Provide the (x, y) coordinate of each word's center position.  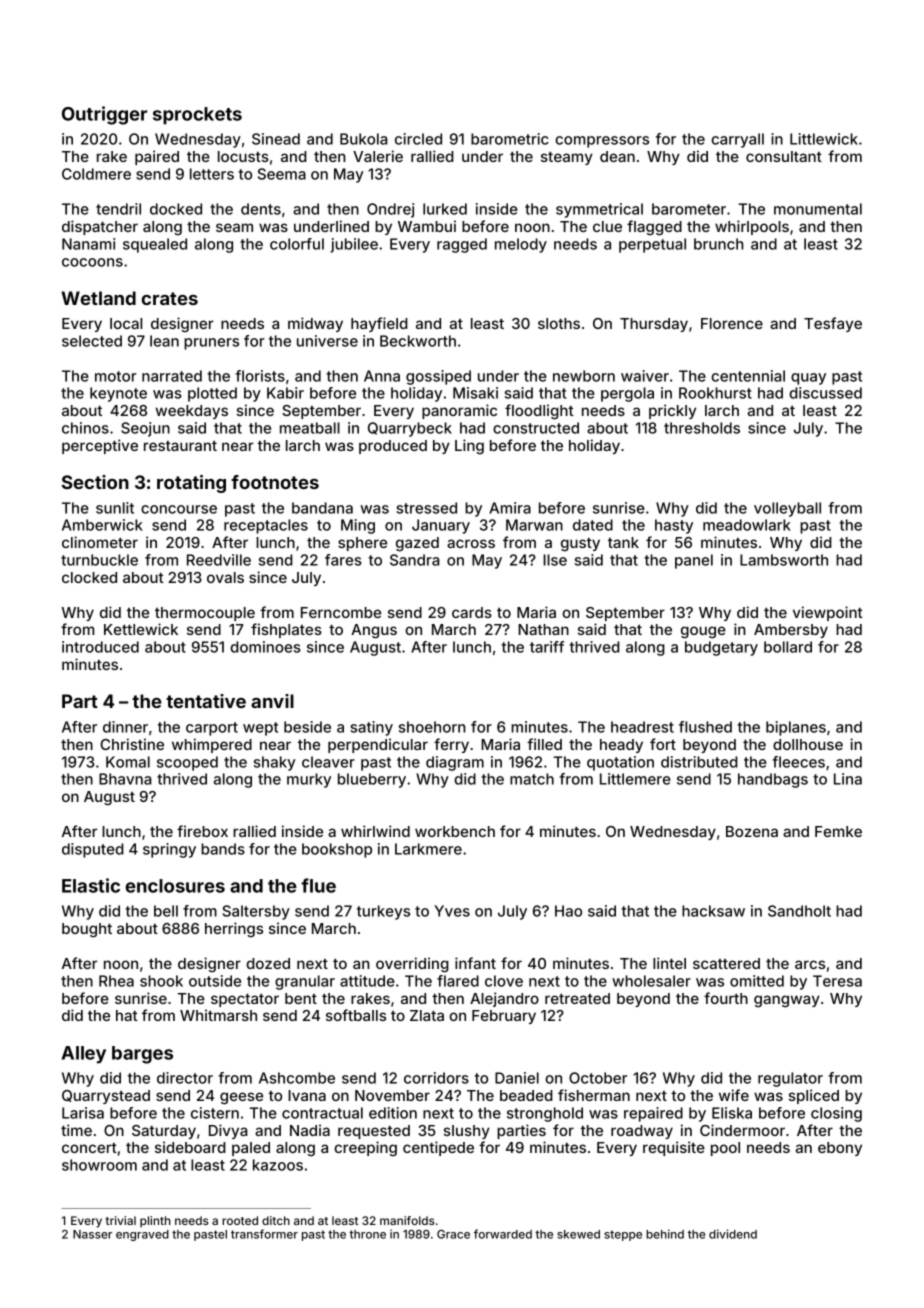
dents (261, 209)
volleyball (787, 509)
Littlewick (824, 139)
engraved (142, 1235)
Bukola (364, 139)
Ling (469, 446)
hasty (674, 526)
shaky (275, 763)
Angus (374, 631)
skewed (578, 1234)
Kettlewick (141, 629)
